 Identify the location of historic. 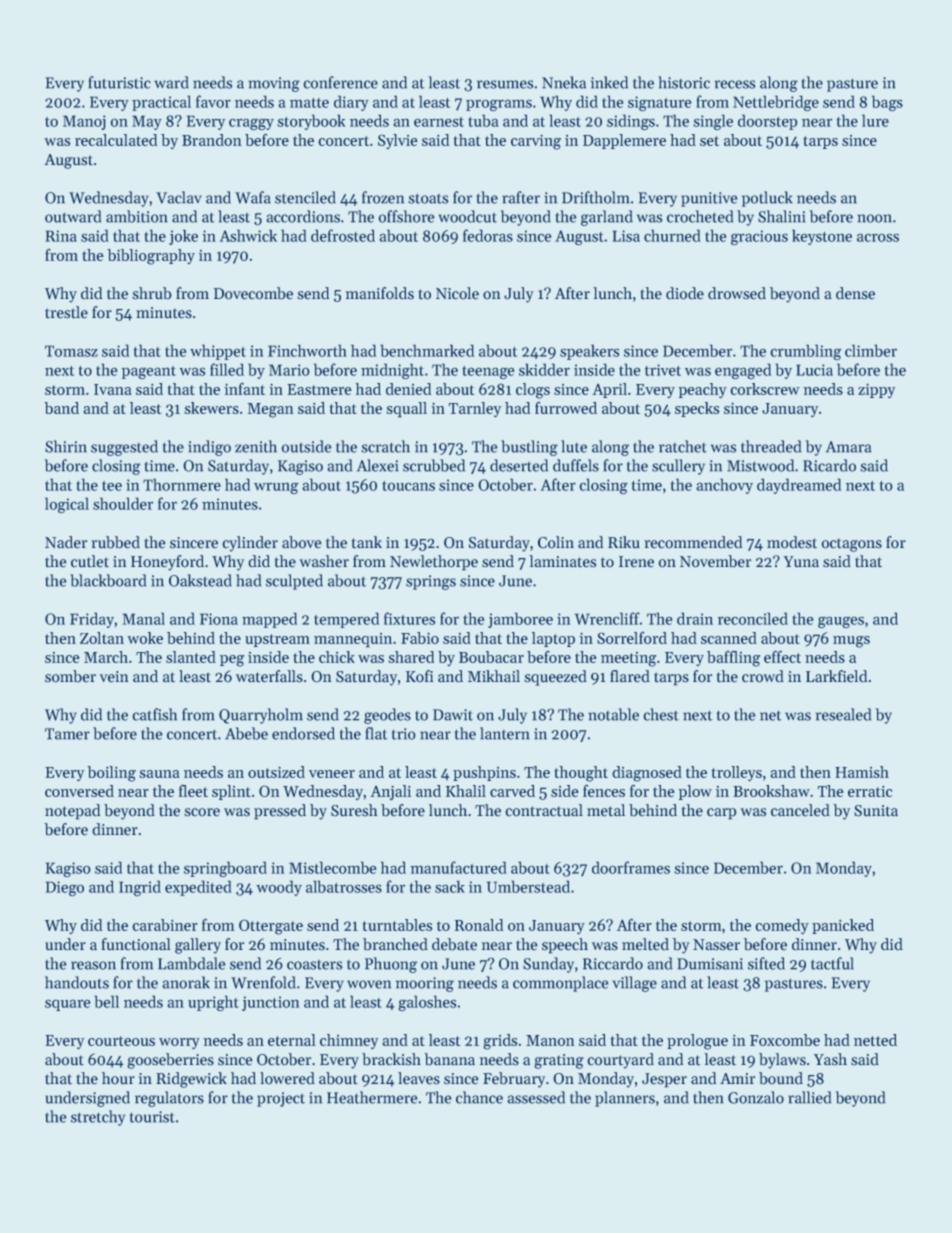
(684, 82).
